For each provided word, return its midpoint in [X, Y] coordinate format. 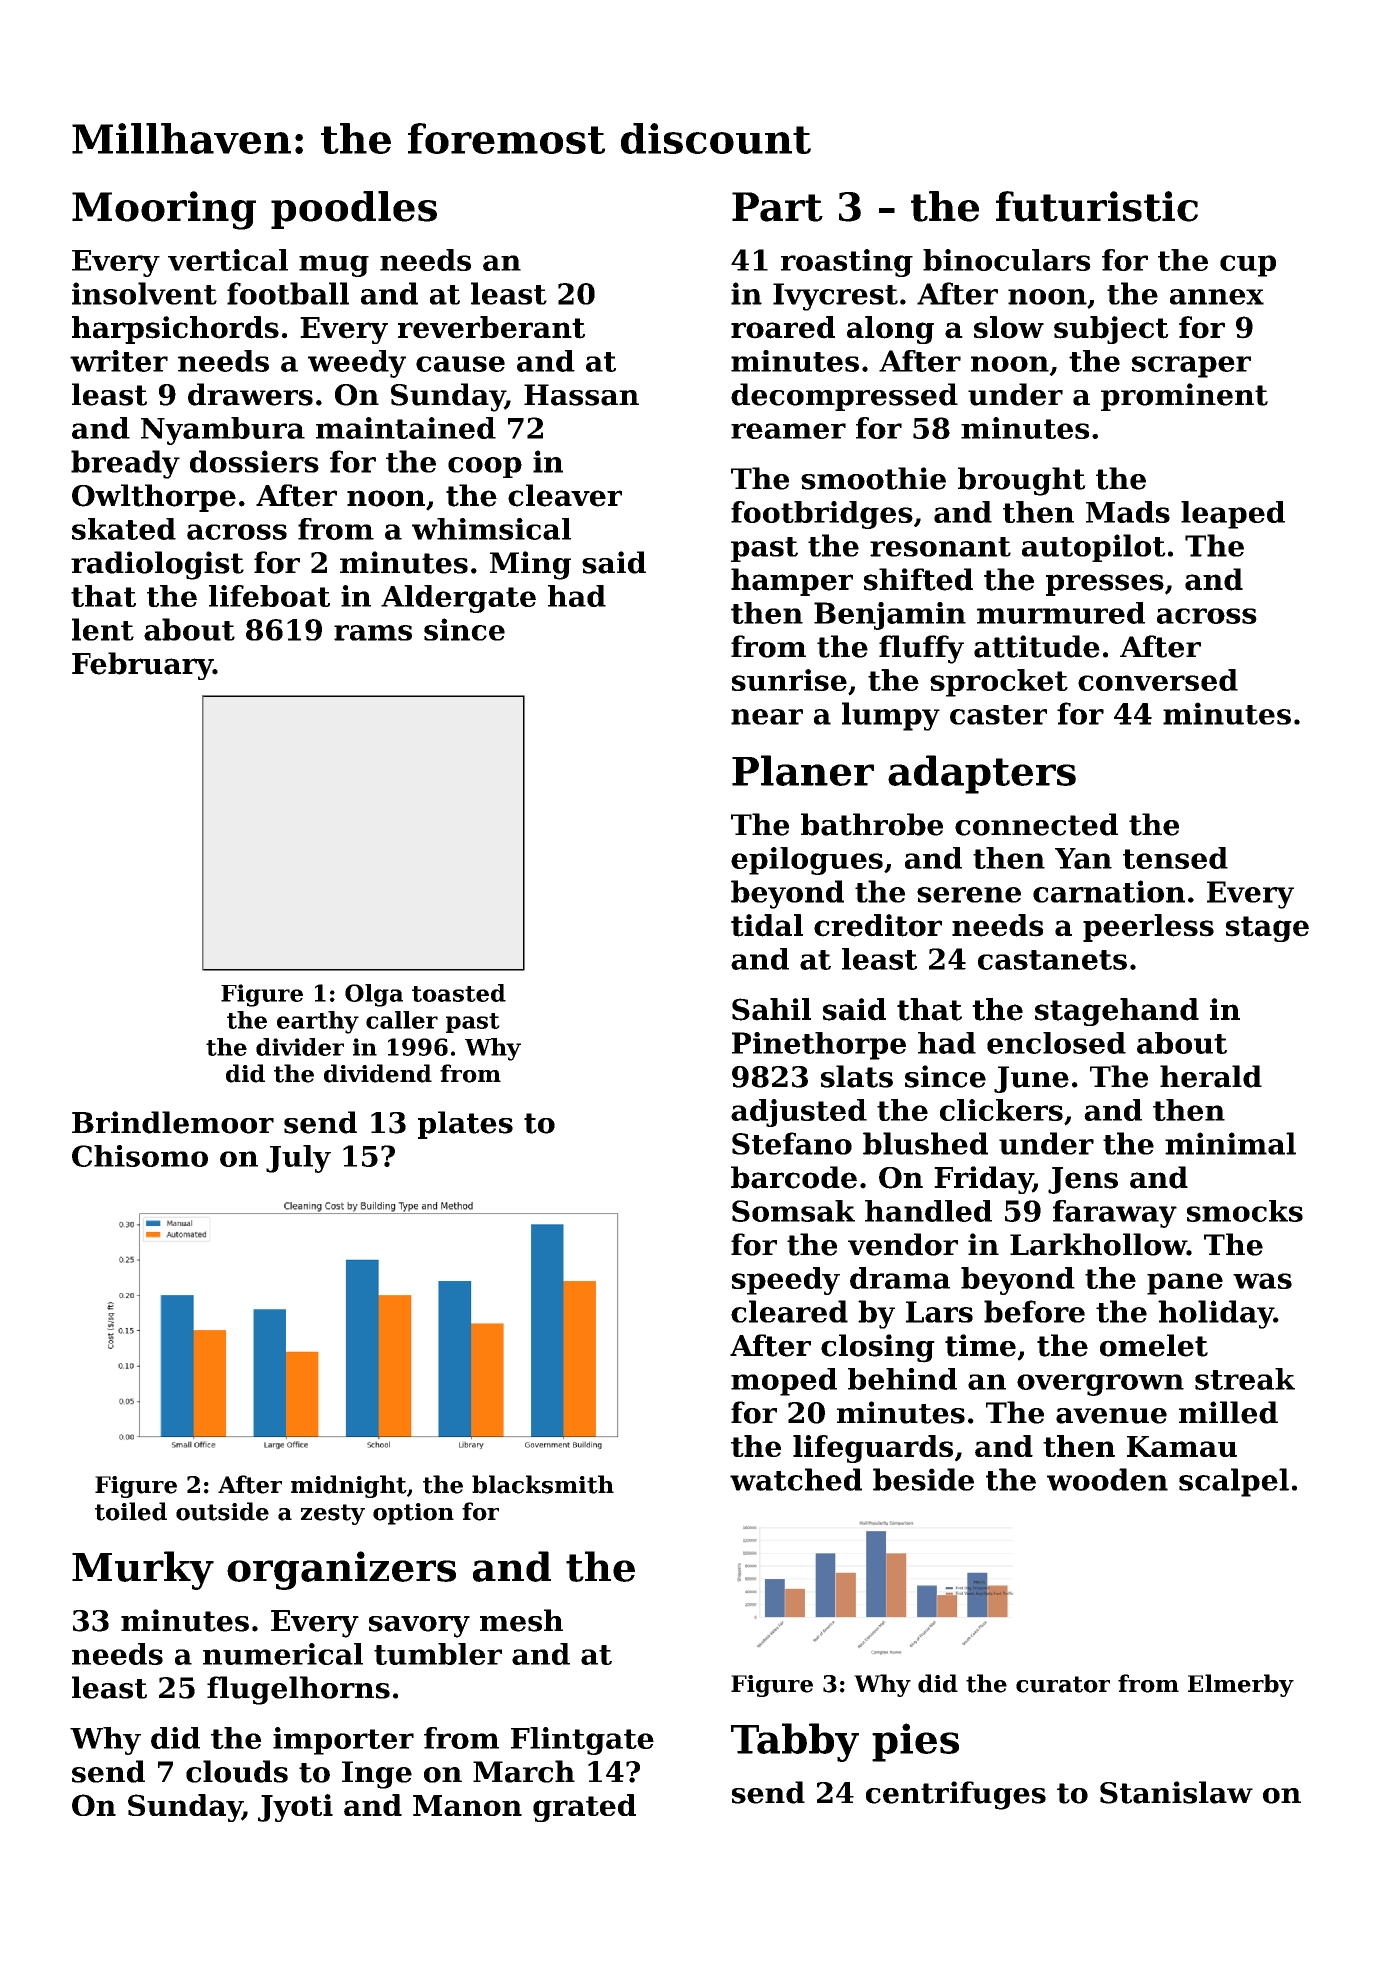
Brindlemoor [173, 1122]
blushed [925, 1143]
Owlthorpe [154, 498]
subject [1111, 330]
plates [465, 1125]
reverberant [491, 327]
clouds [237, 1771]
